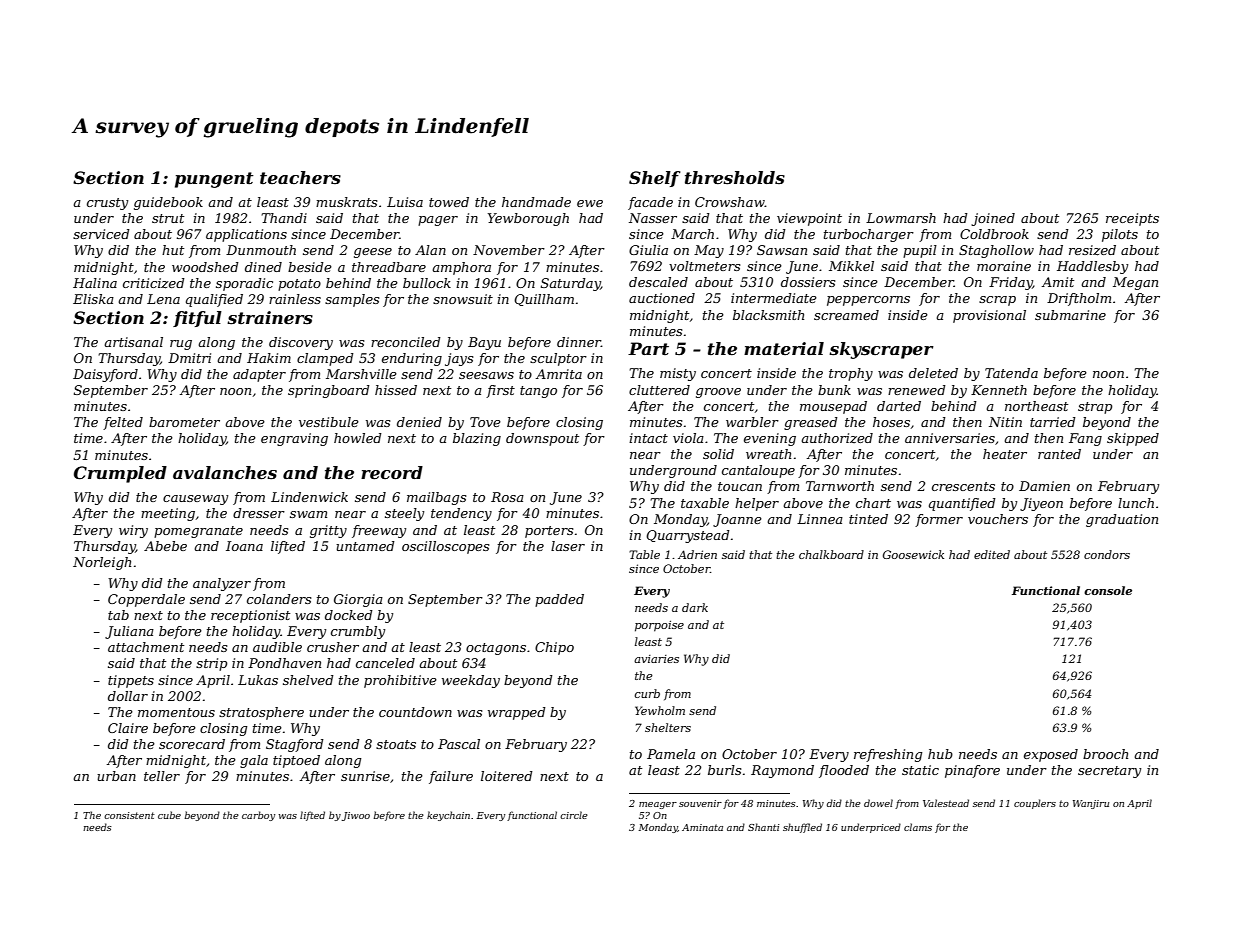  I want to click on circle, so click(574, 815).
